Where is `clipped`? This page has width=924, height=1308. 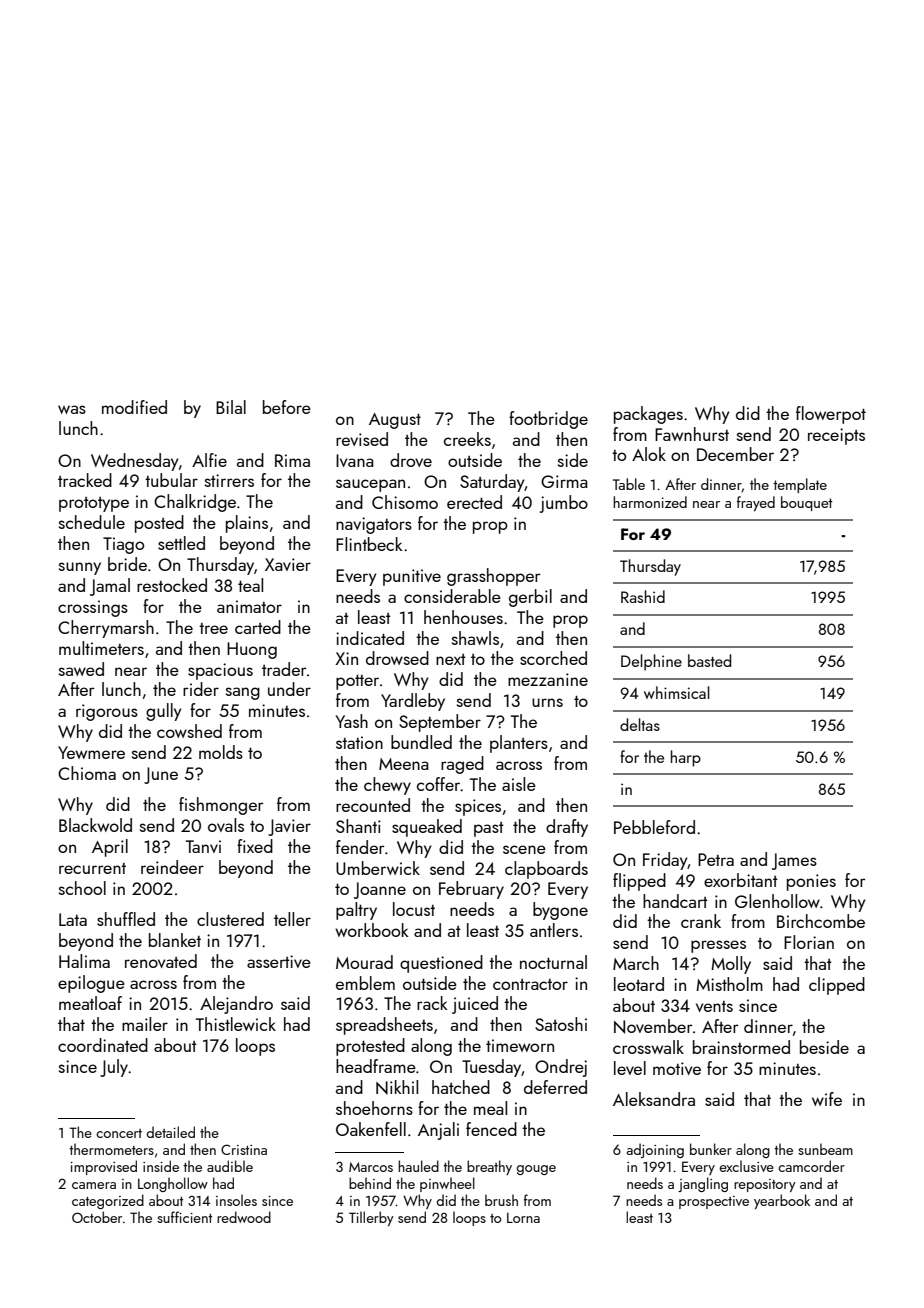
clipped is located at coordinates (837, 986).
